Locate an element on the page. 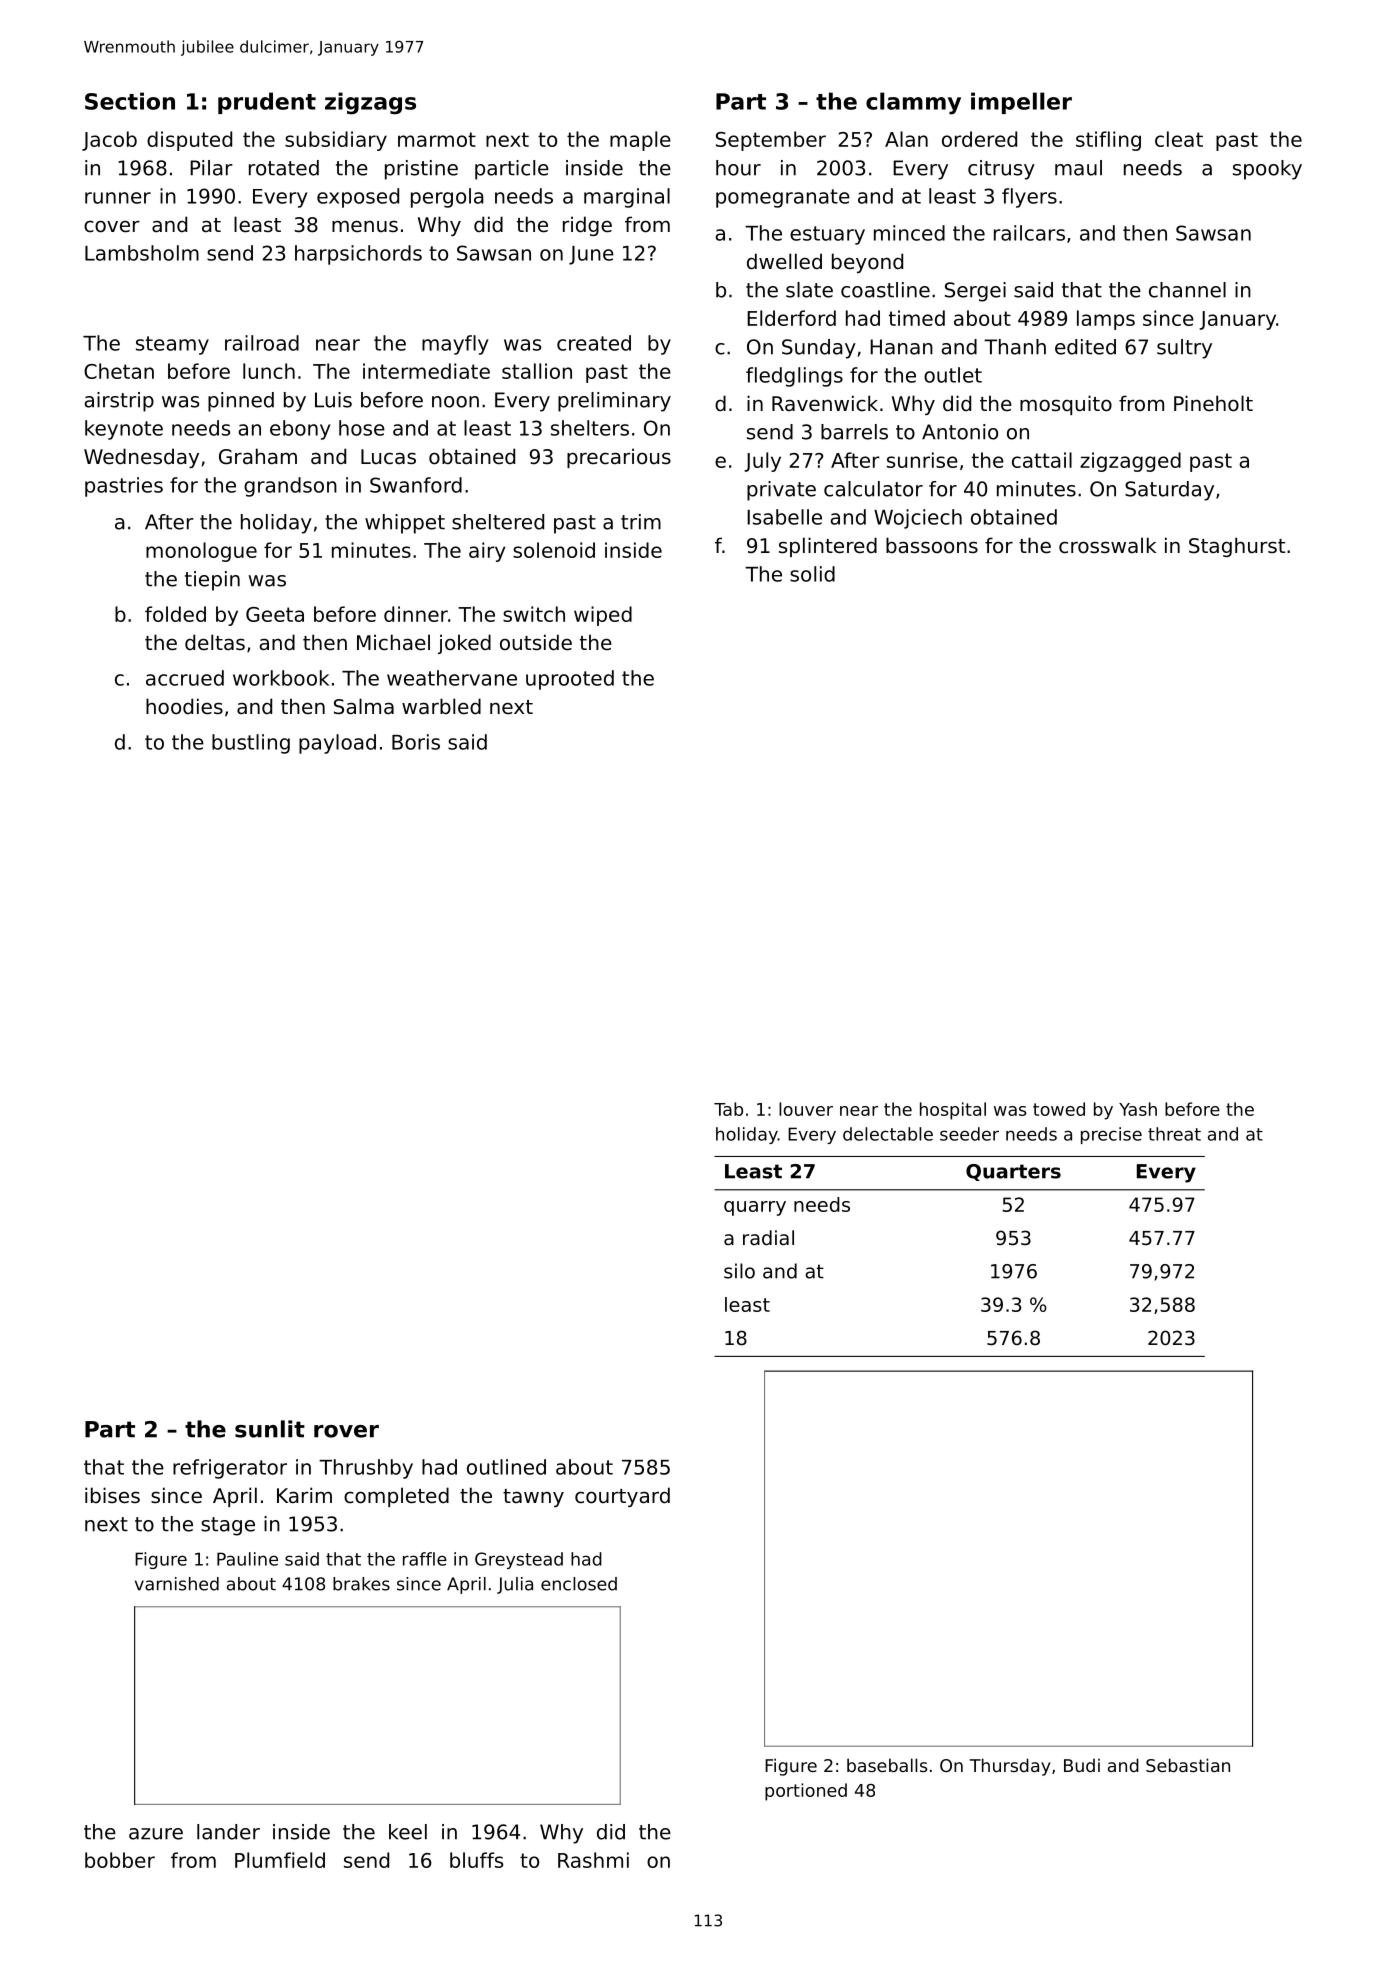 This page has width=1386, height=1969. Yash is located at coordinates (1138, 1109).
